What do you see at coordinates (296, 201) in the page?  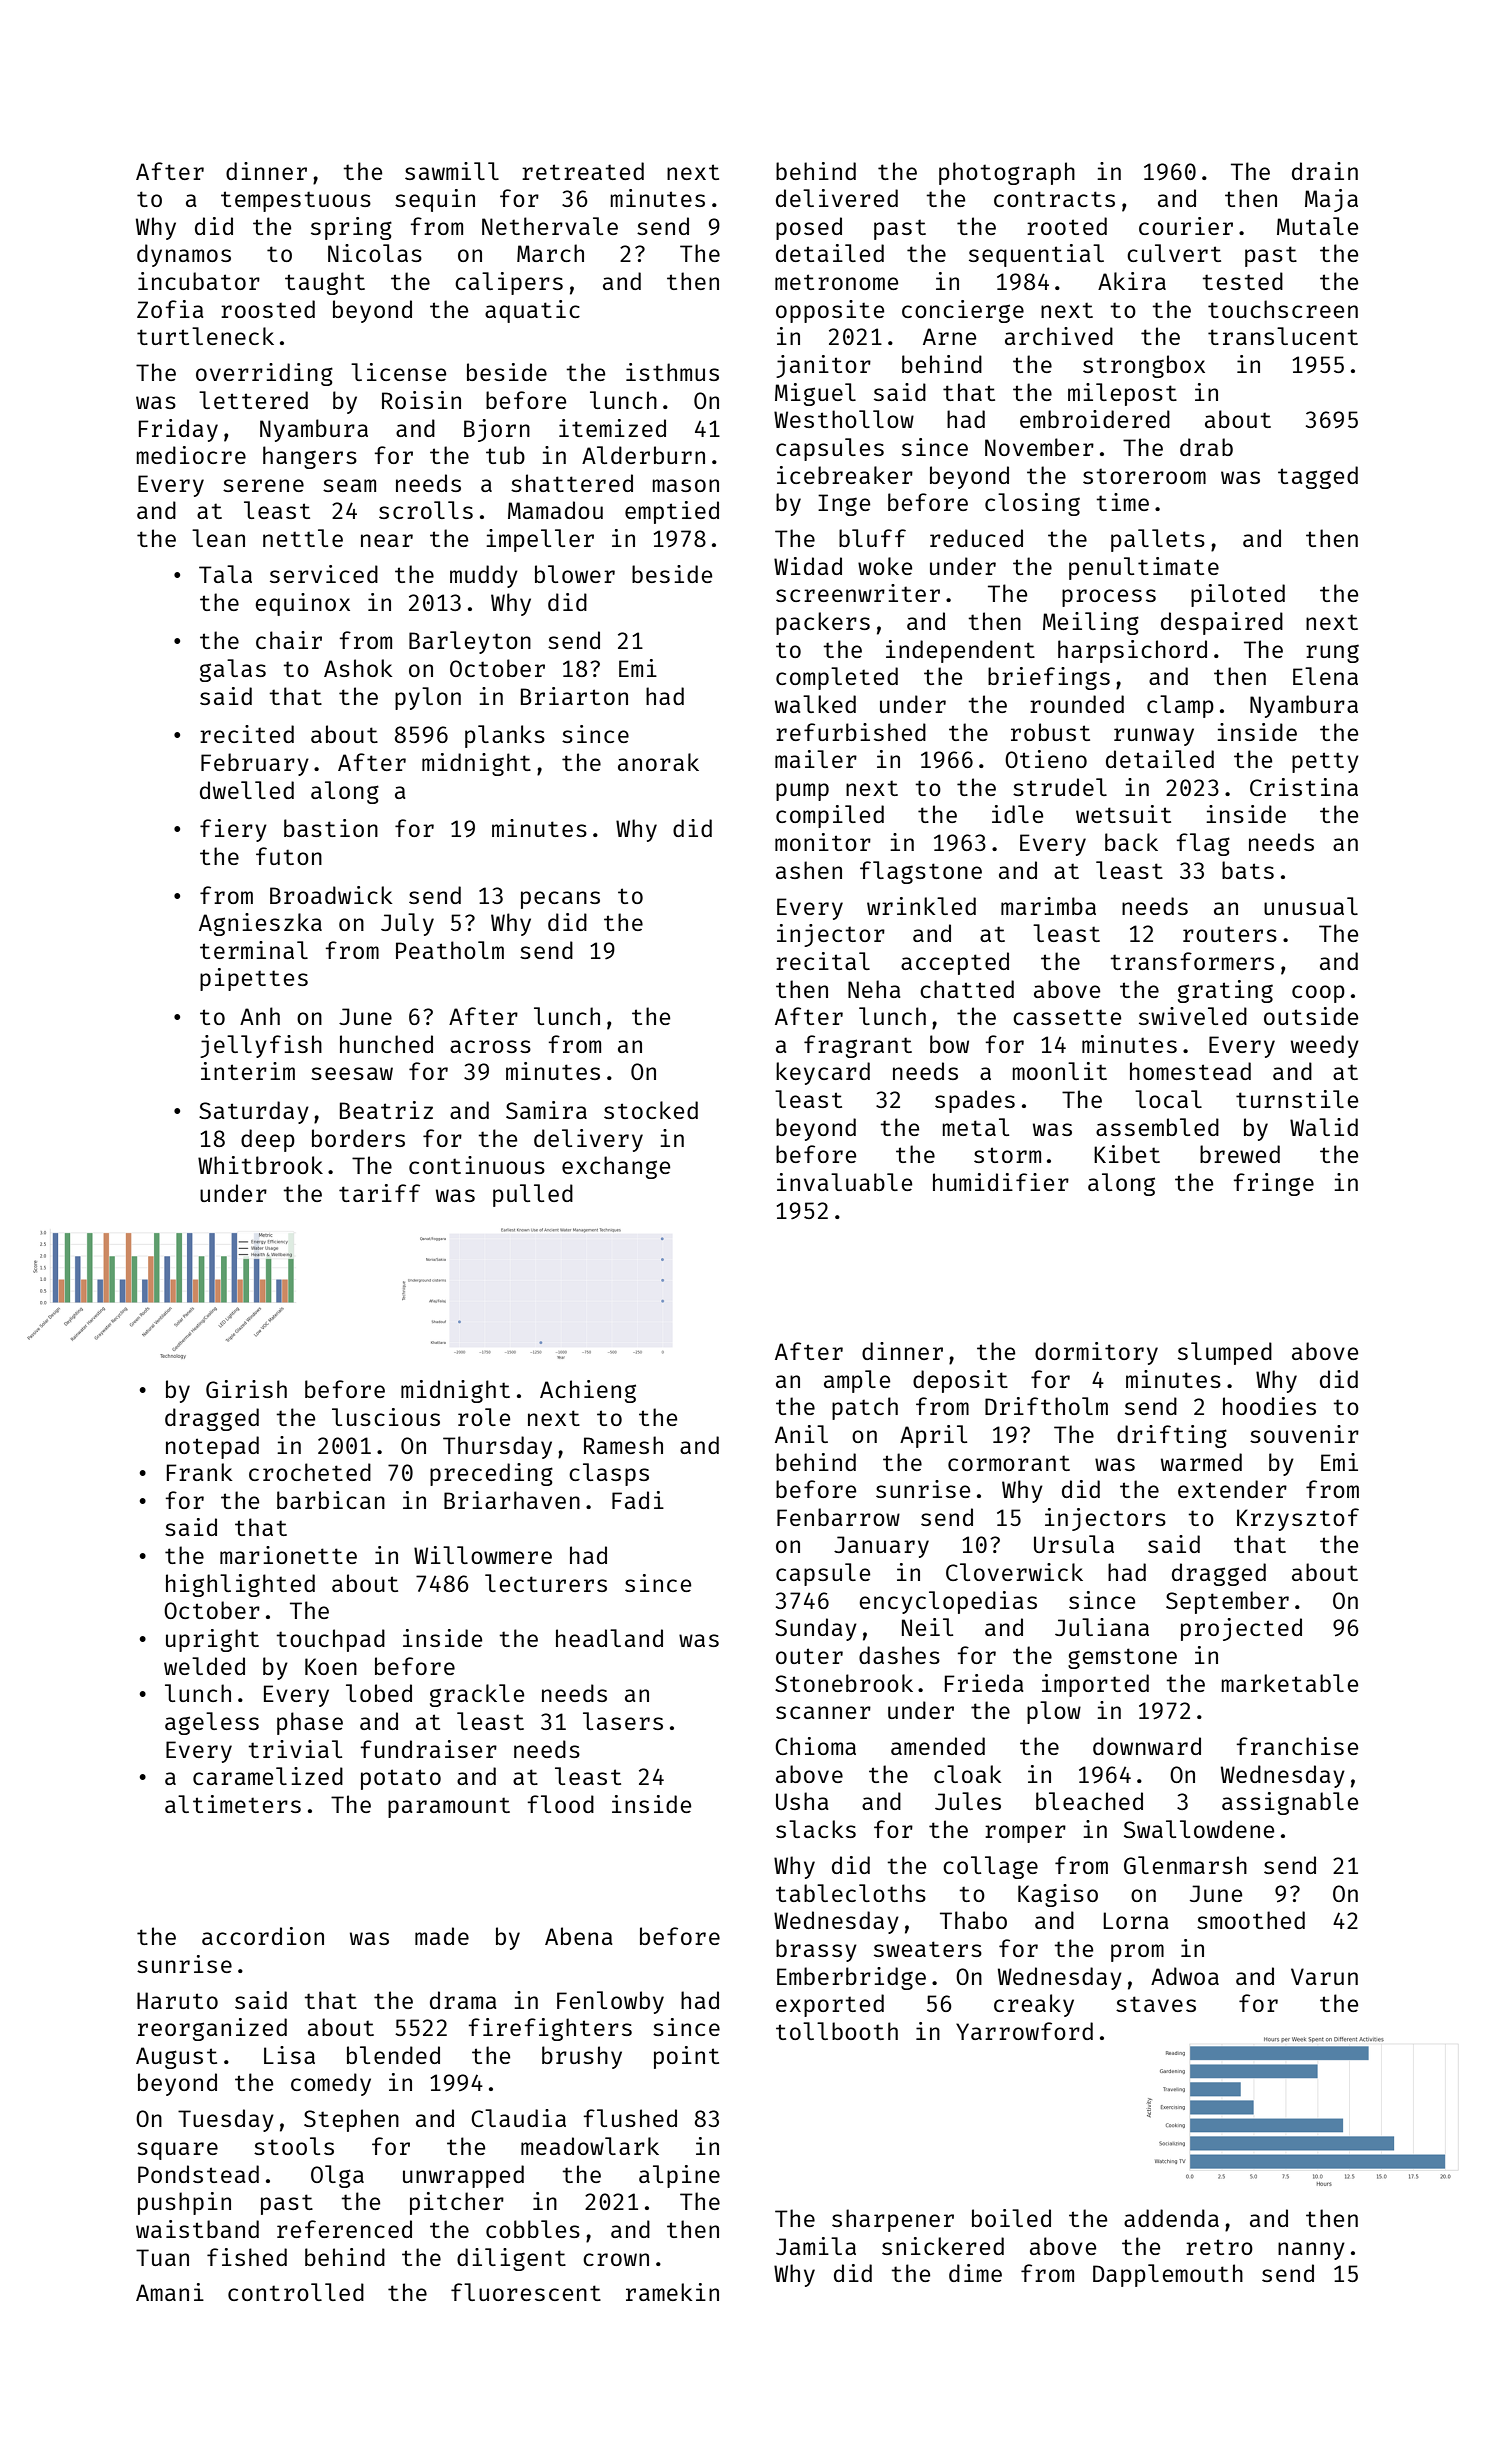 I see `tempestuous` at bounding box center [296, 201].
